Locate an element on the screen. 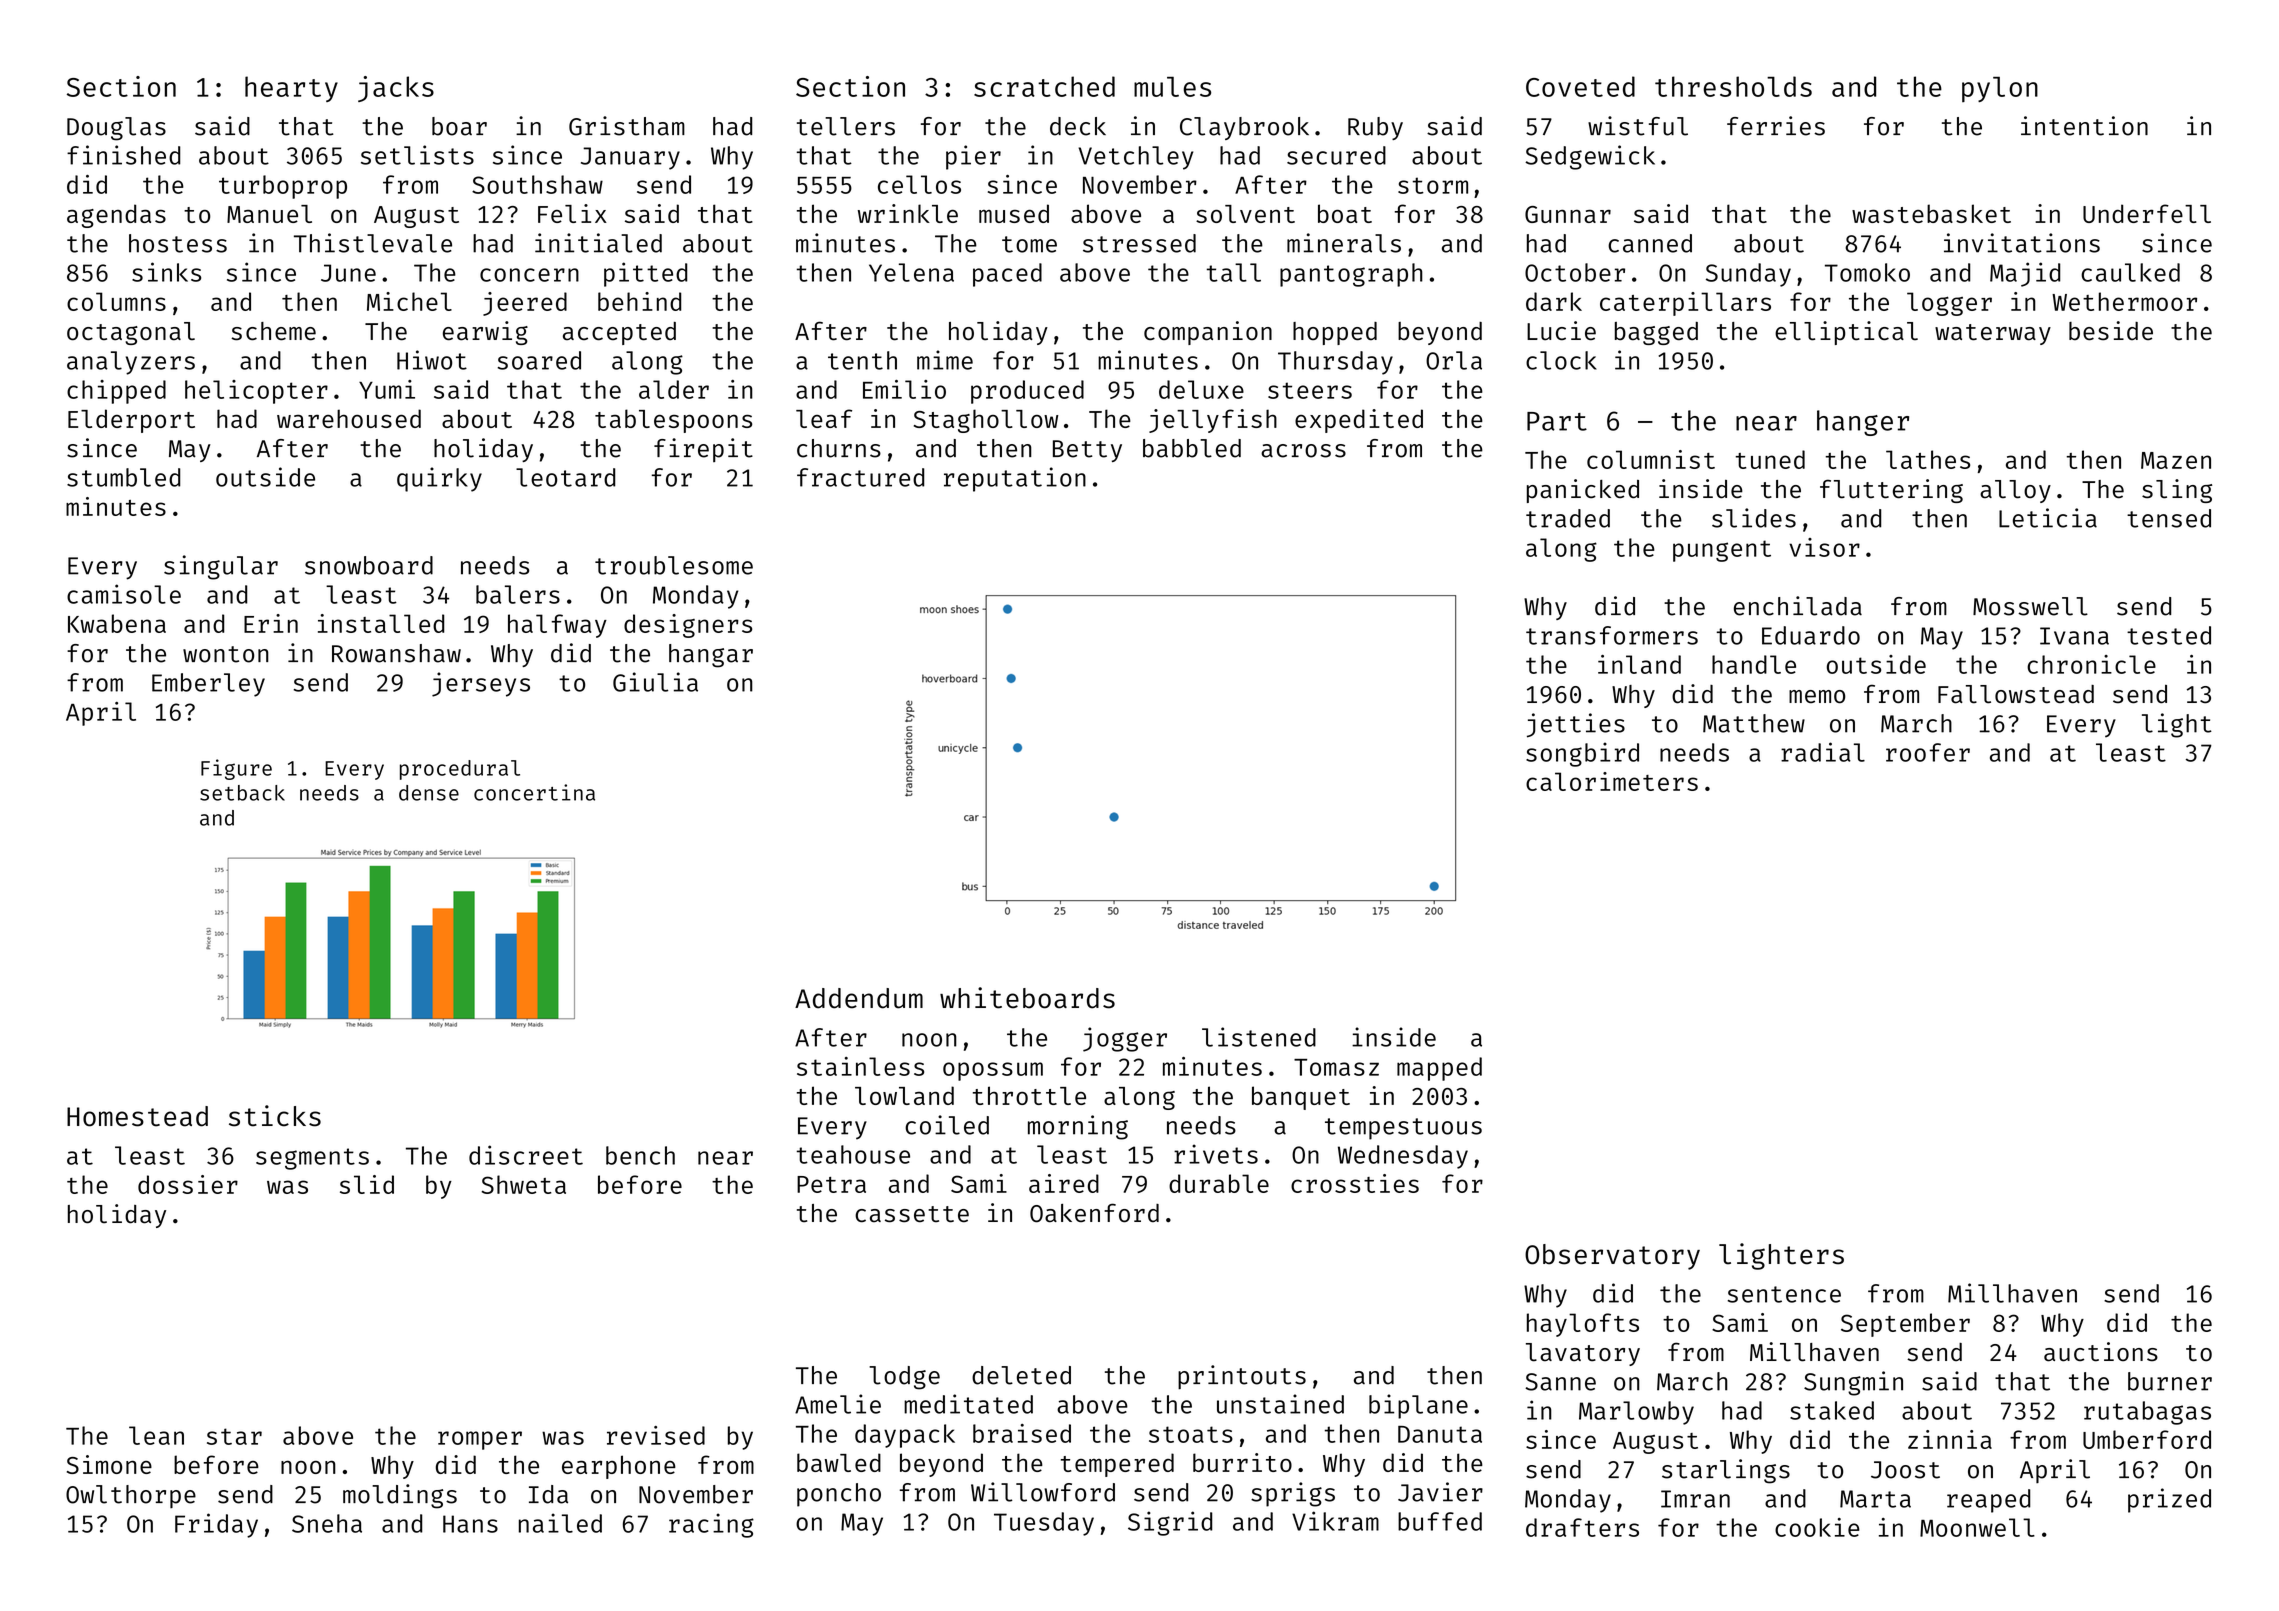 The image size is (2279, 1611). Coveted is located at coordinates (1580, 86).
